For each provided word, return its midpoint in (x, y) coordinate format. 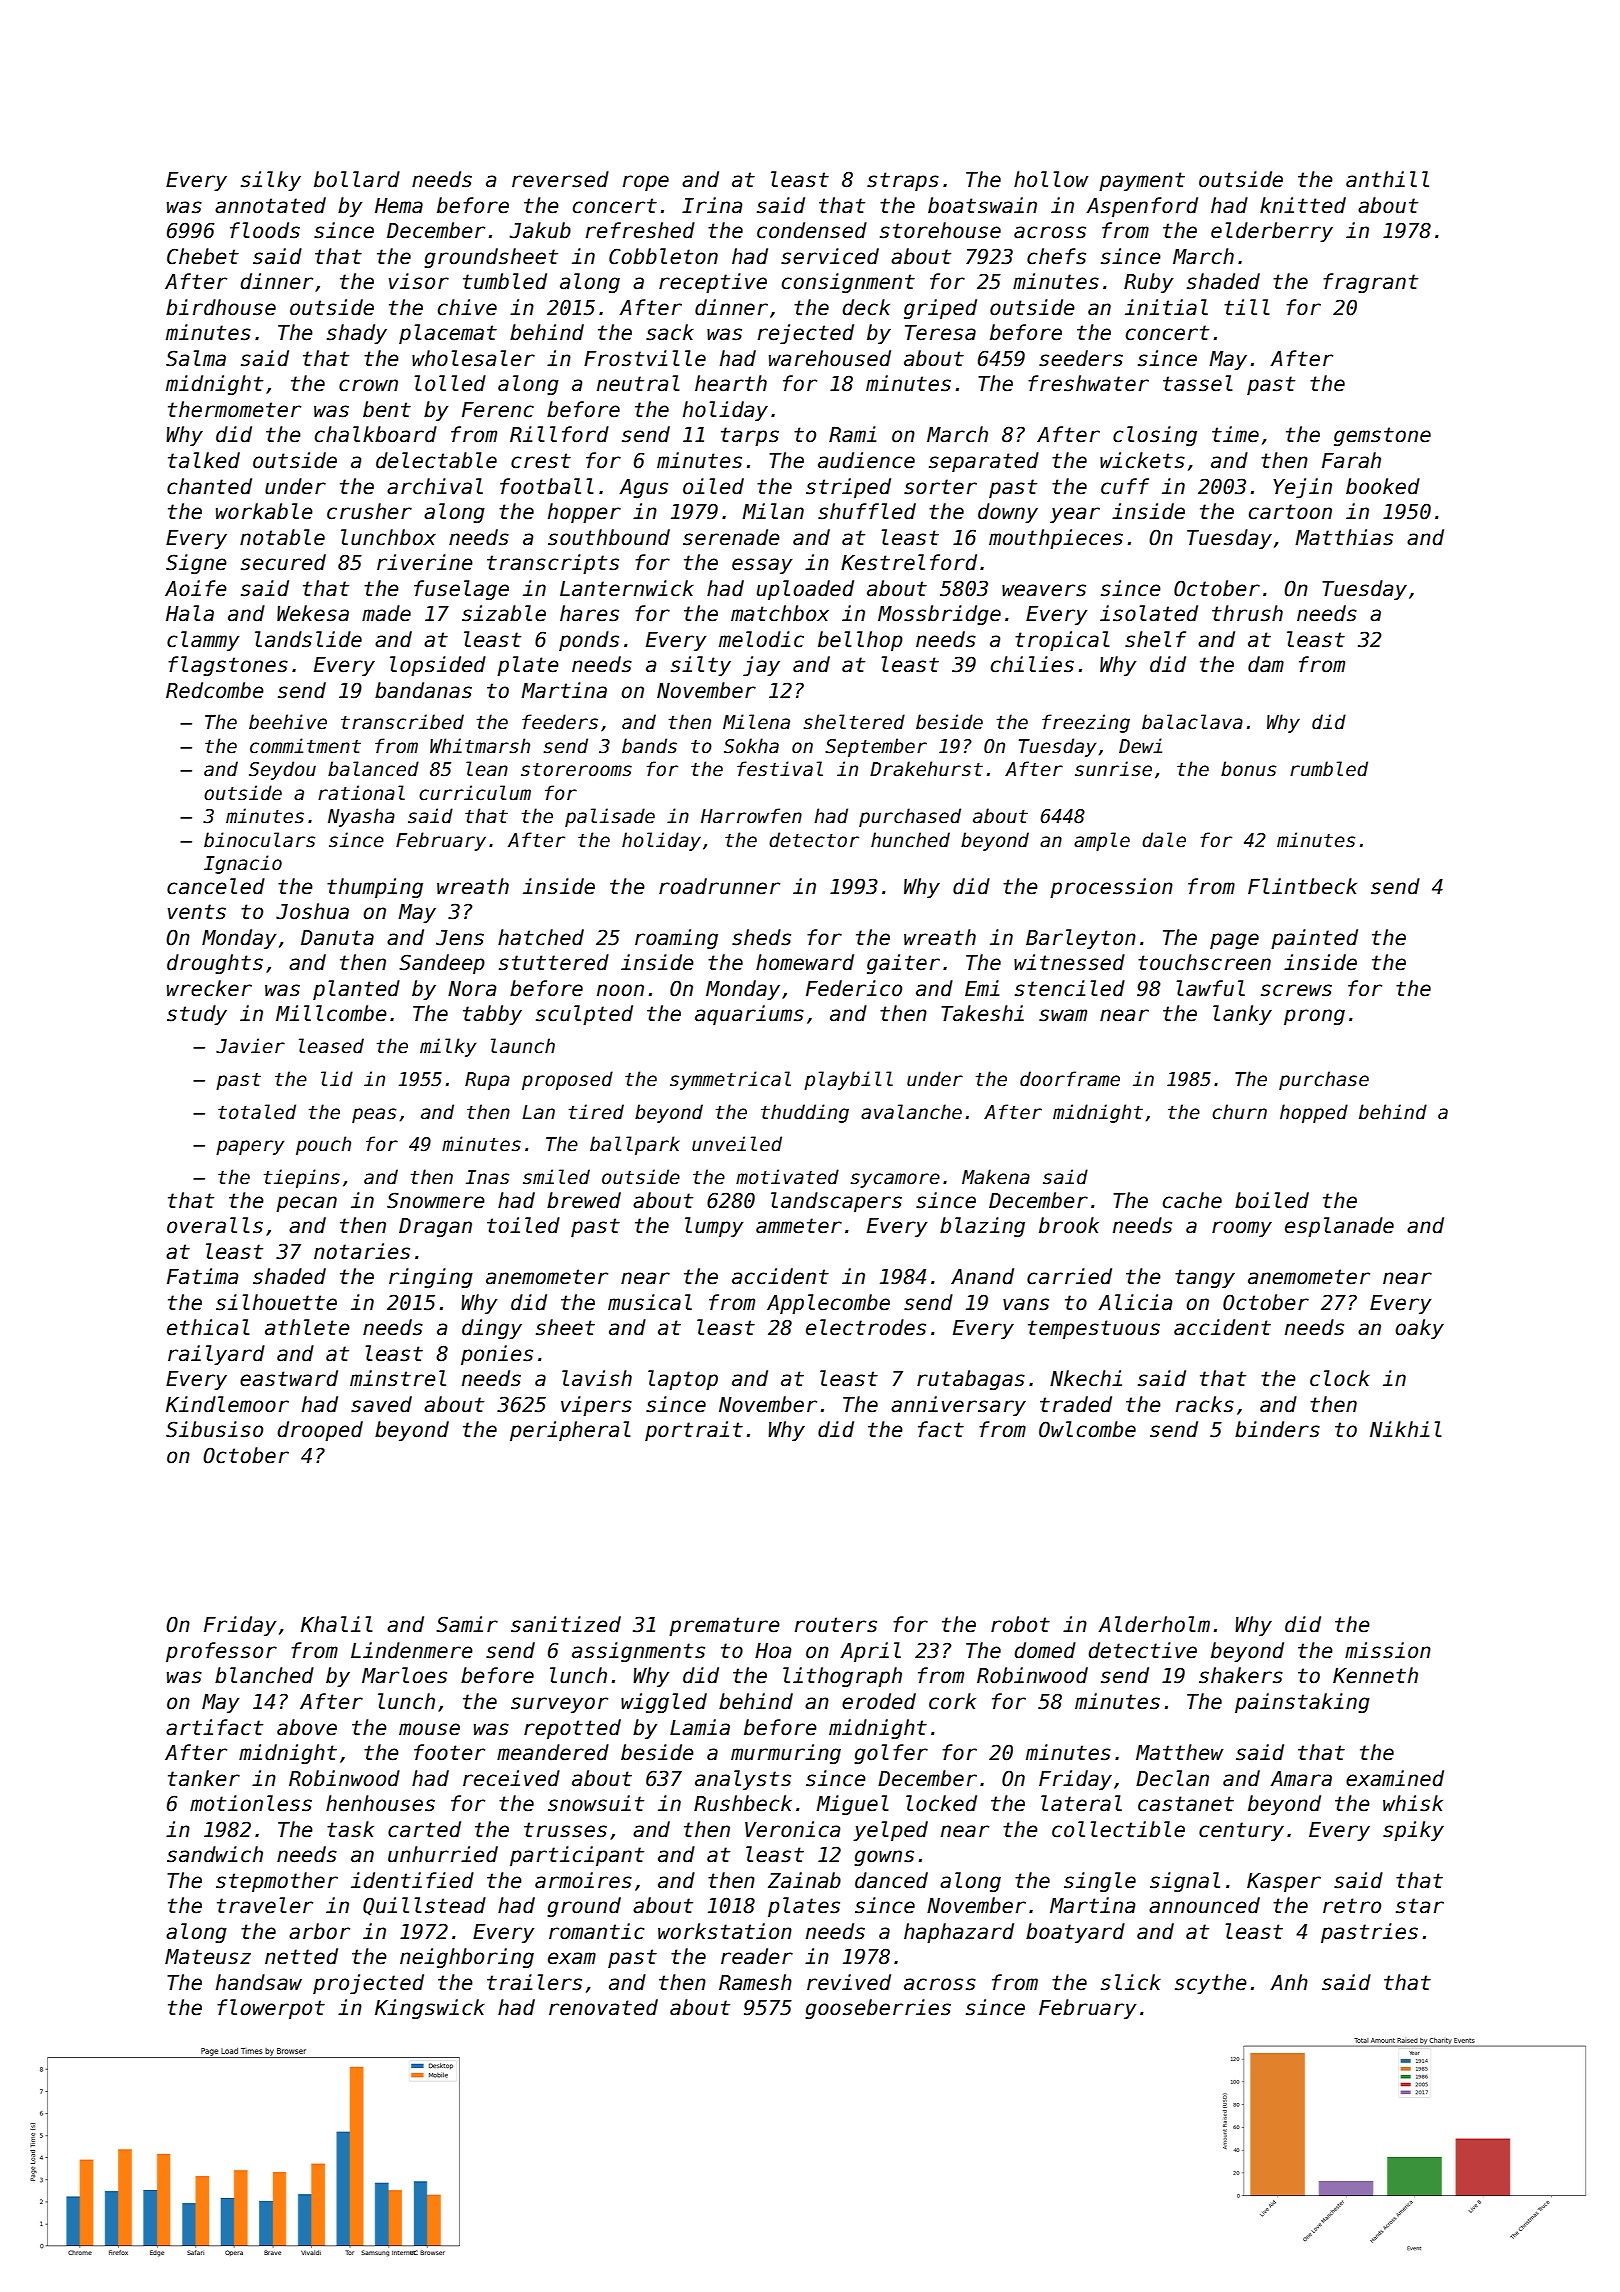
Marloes (404, 1675)
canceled (216, 886)
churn (1239, 1112)
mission (1388, 1650)
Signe (196, 564)
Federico (854, 988)
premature (724, 1626)
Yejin (1302, 488)
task (350, 1829)
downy (1008, 513)
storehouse (940, 230)
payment (1142, 181)
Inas (487, 1177)
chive (467, 307)
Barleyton (1081, 939)
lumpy (714, 1227)
